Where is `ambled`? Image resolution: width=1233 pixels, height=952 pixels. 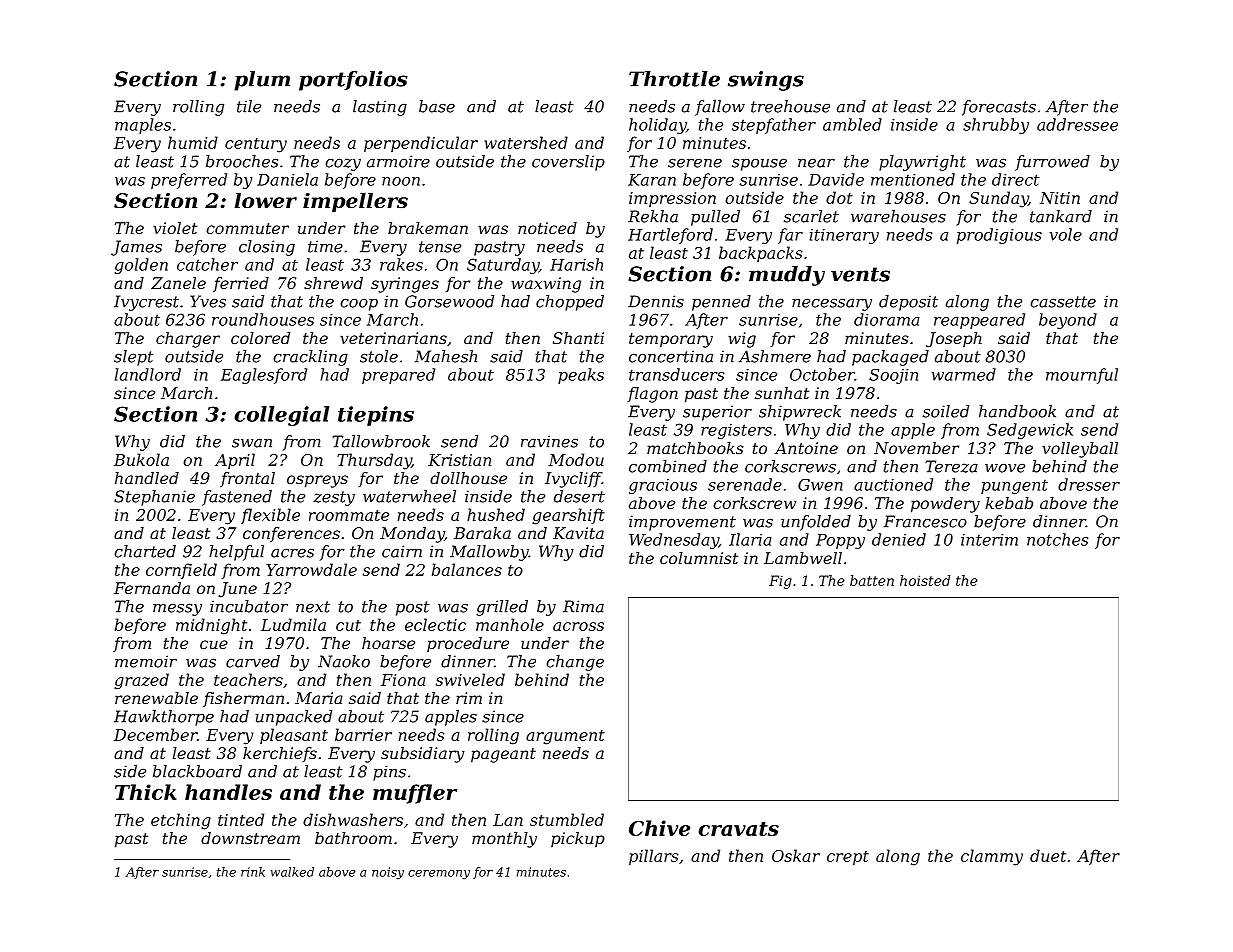
ambled is located at coordinates (852, 124).
